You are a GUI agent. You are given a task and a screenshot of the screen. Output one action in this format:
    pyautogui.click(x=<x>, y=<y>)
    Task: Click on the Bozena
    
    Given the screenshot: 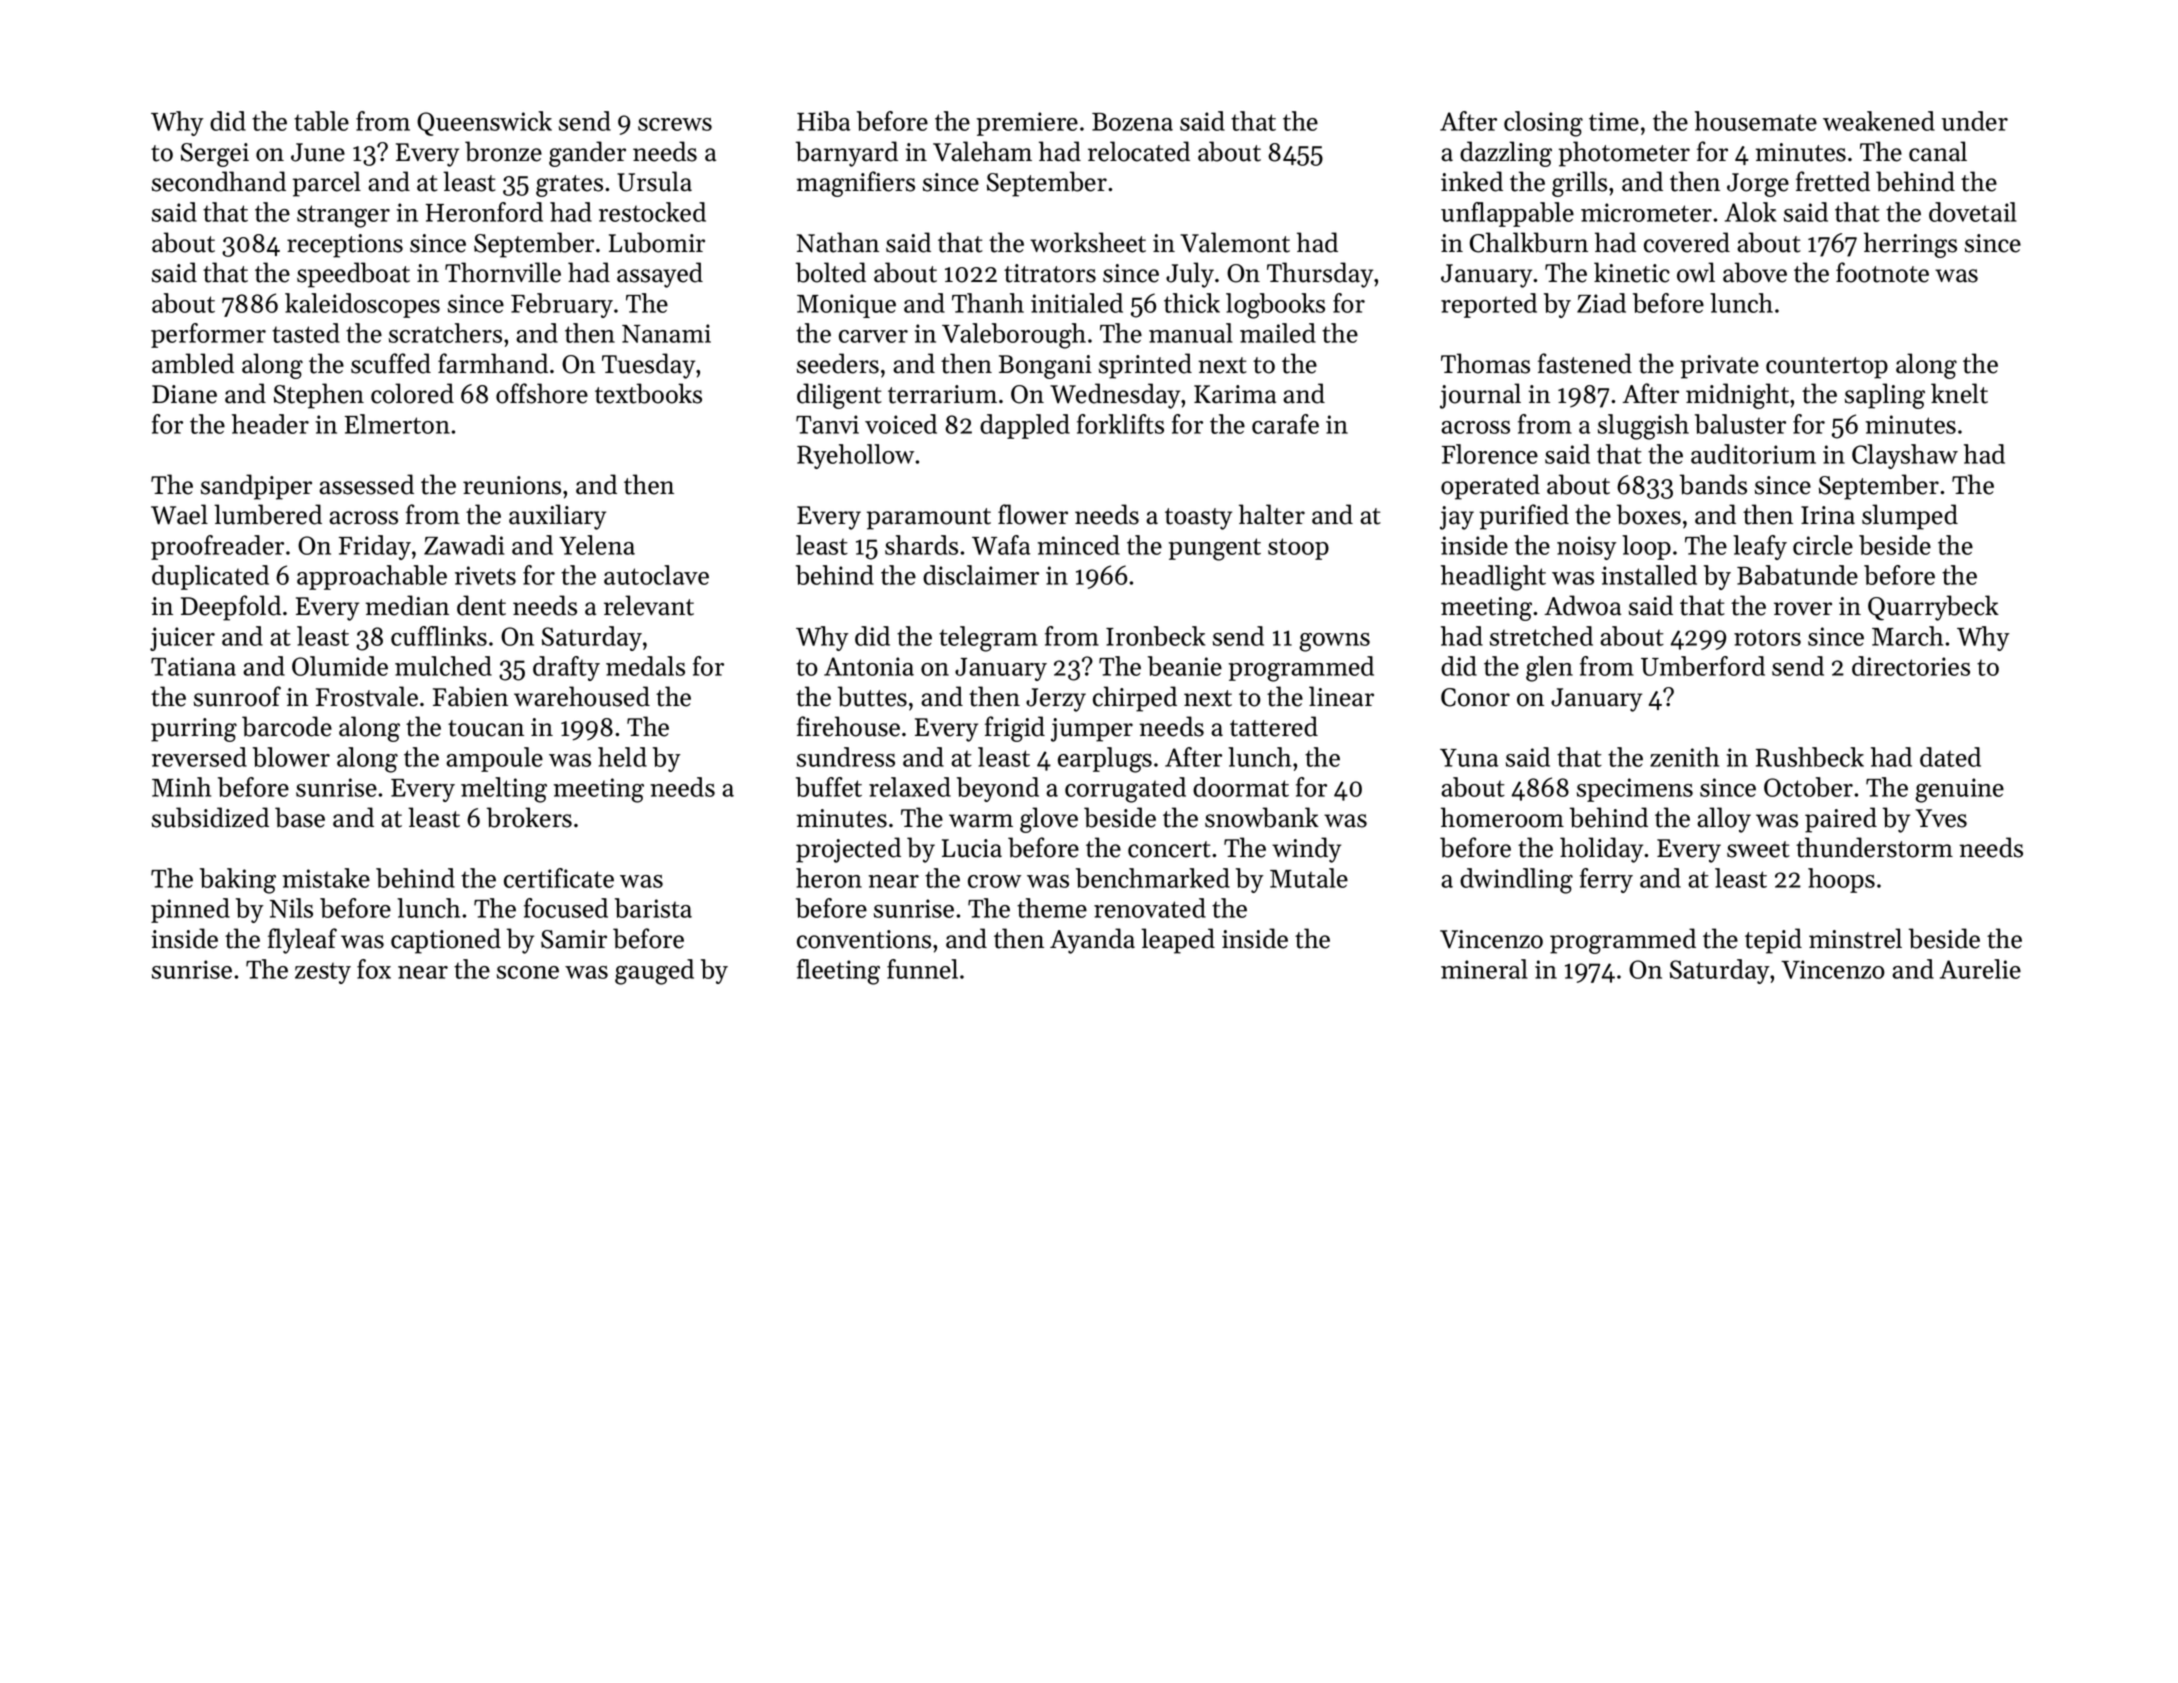 What is the action you would take?
    pyautogui.click(x=1132, y=122)
